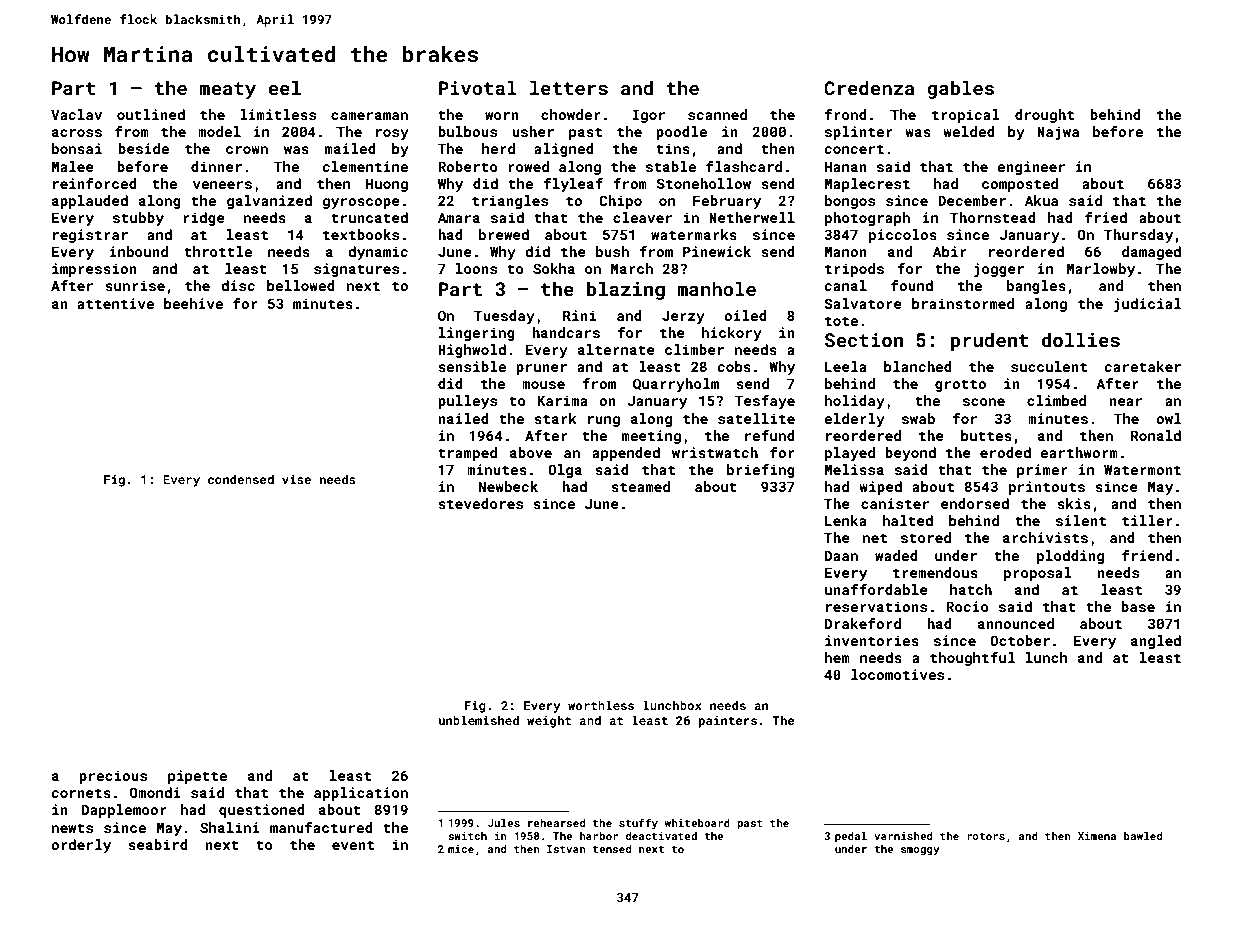 The height and width of the screenshot is (952, 1233). What do you see at coordinates (353, 845) in the screenshot?
I see `event` at bounding box center [353, 845].
